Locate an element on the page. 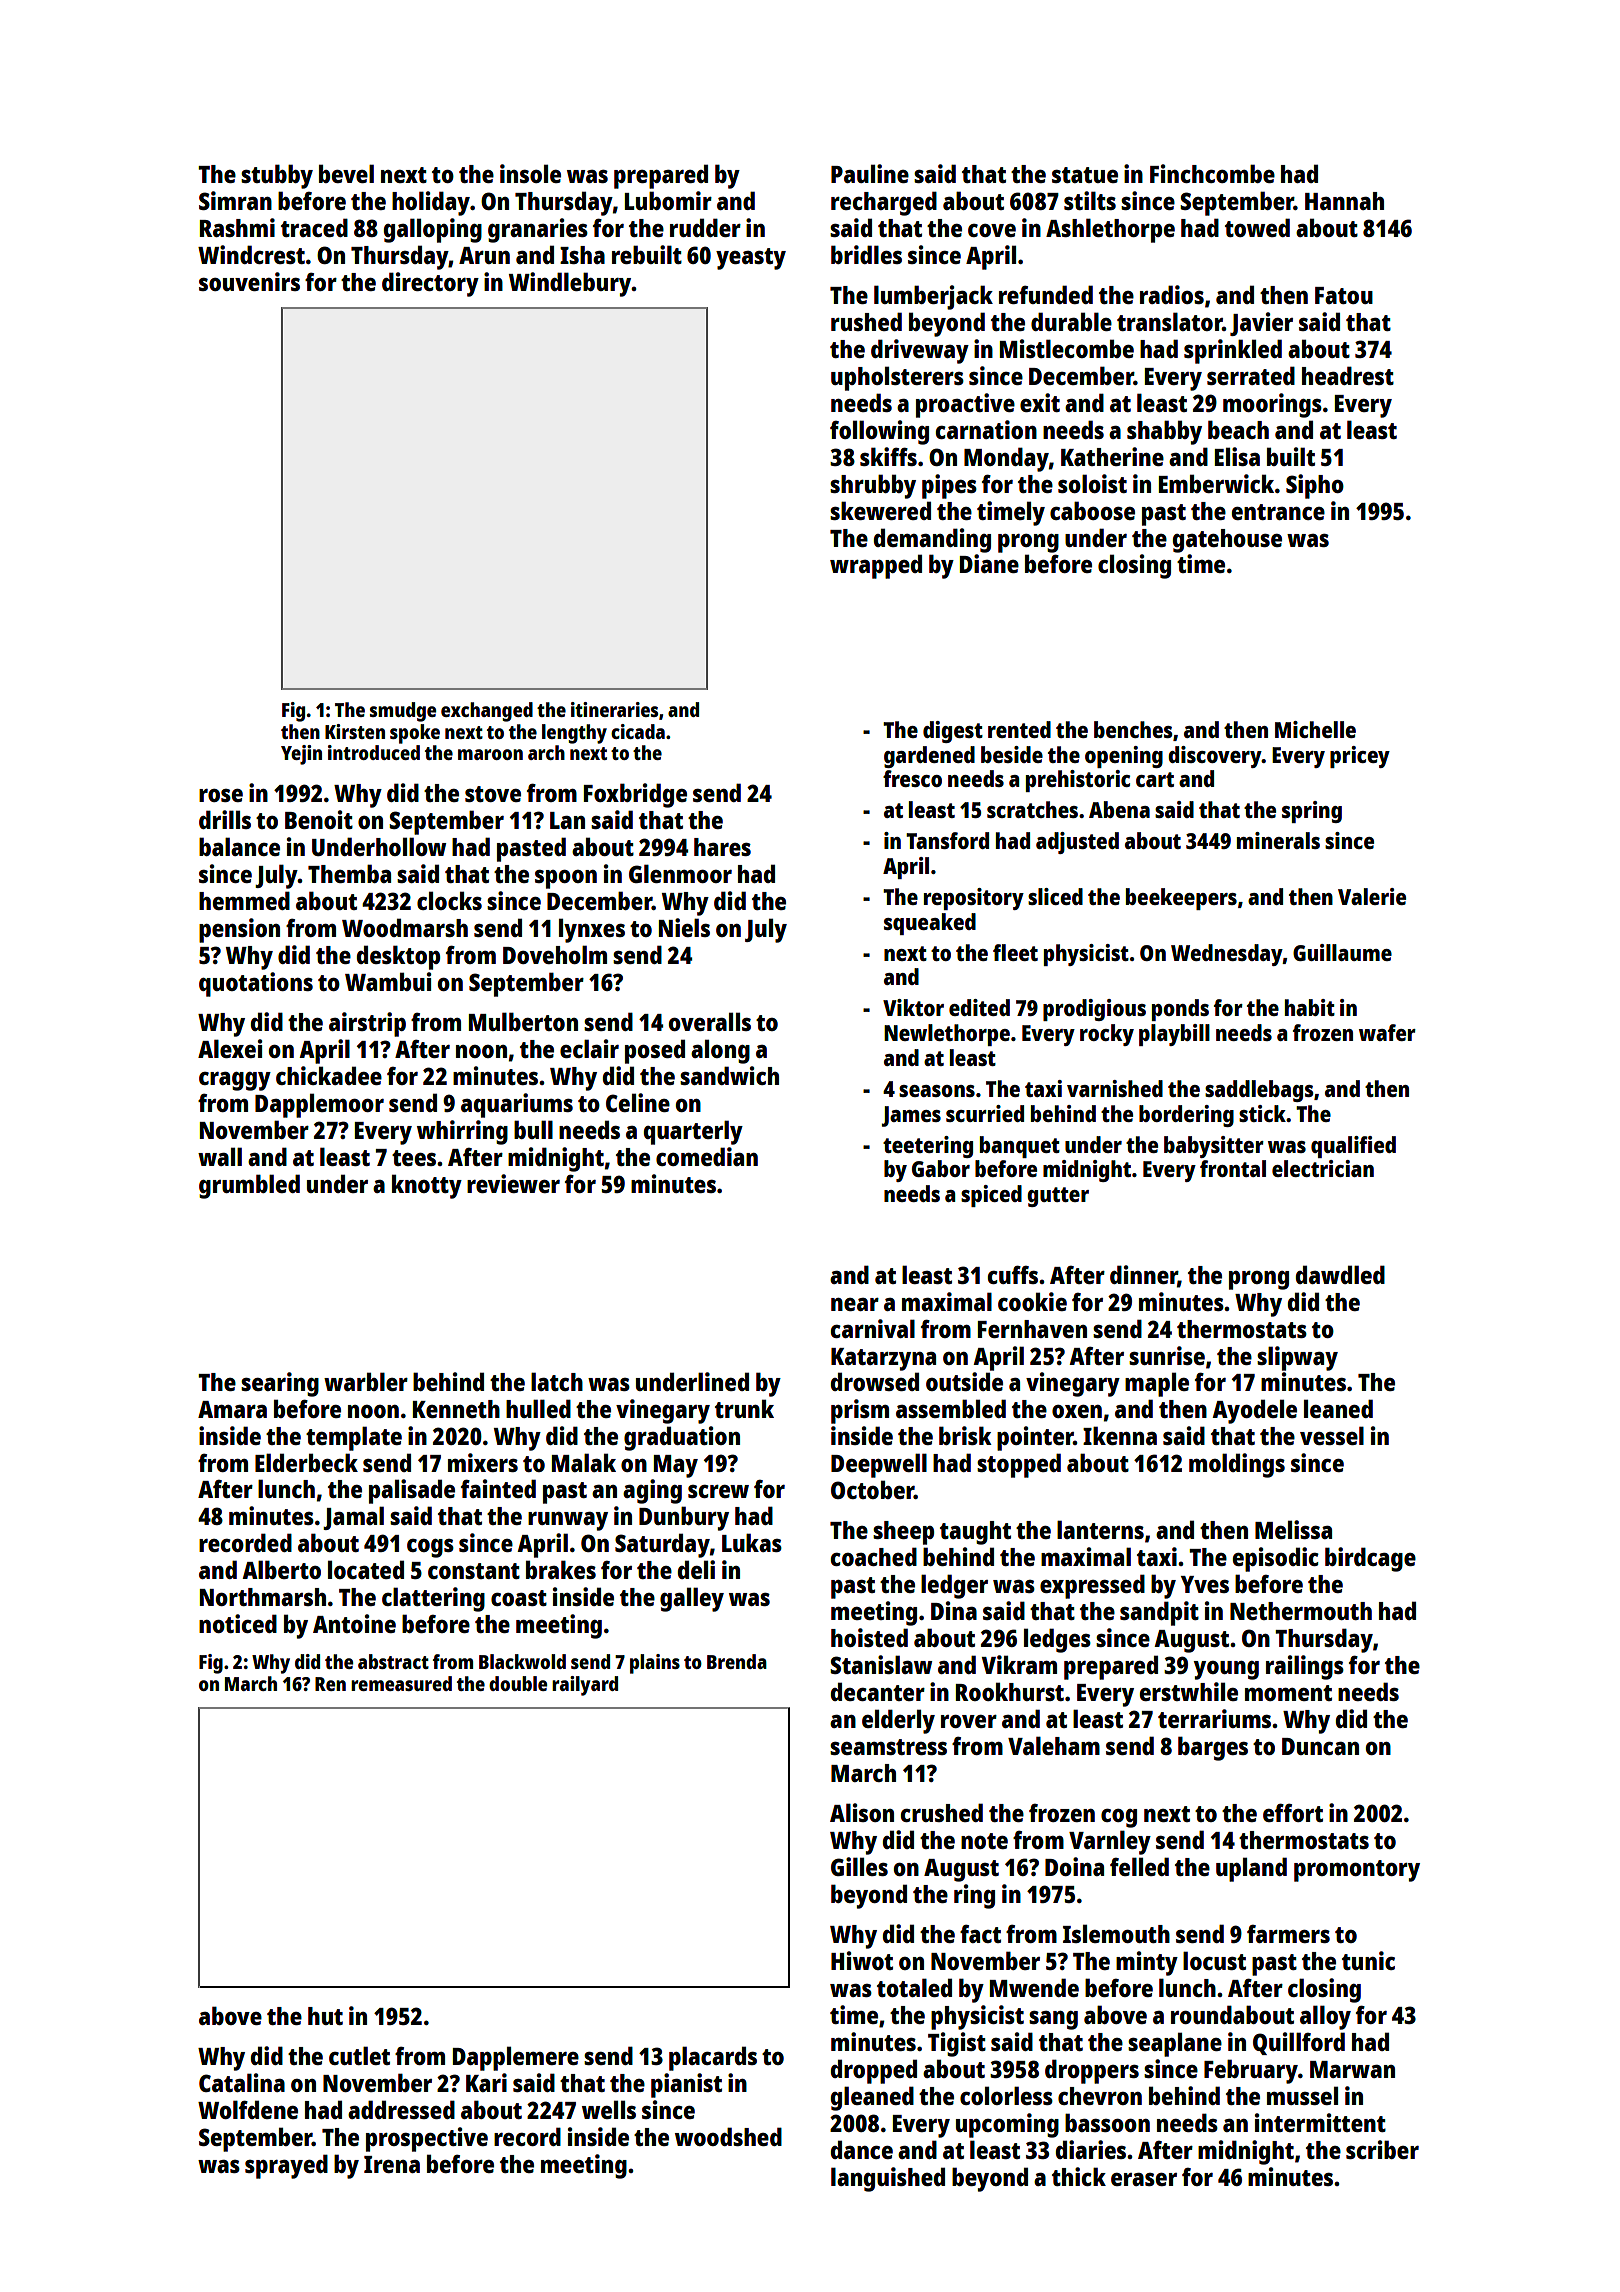  Simran is located at coordinates (235, 200).
